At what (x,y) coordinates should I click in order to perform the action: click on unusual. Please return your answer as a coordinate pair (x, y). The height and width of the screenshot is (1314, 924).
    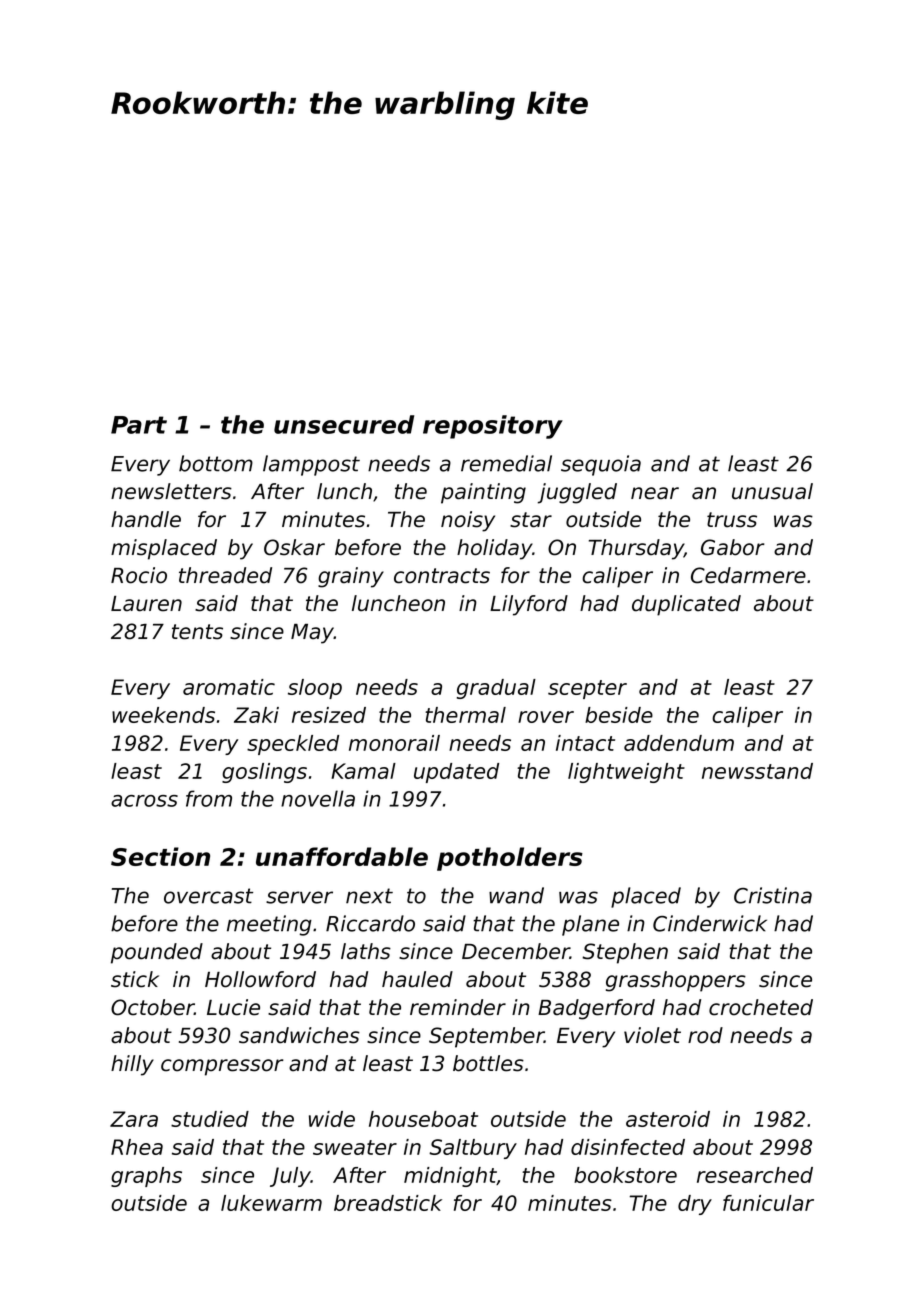
    Looking at the image, I should click on (772, 491).
